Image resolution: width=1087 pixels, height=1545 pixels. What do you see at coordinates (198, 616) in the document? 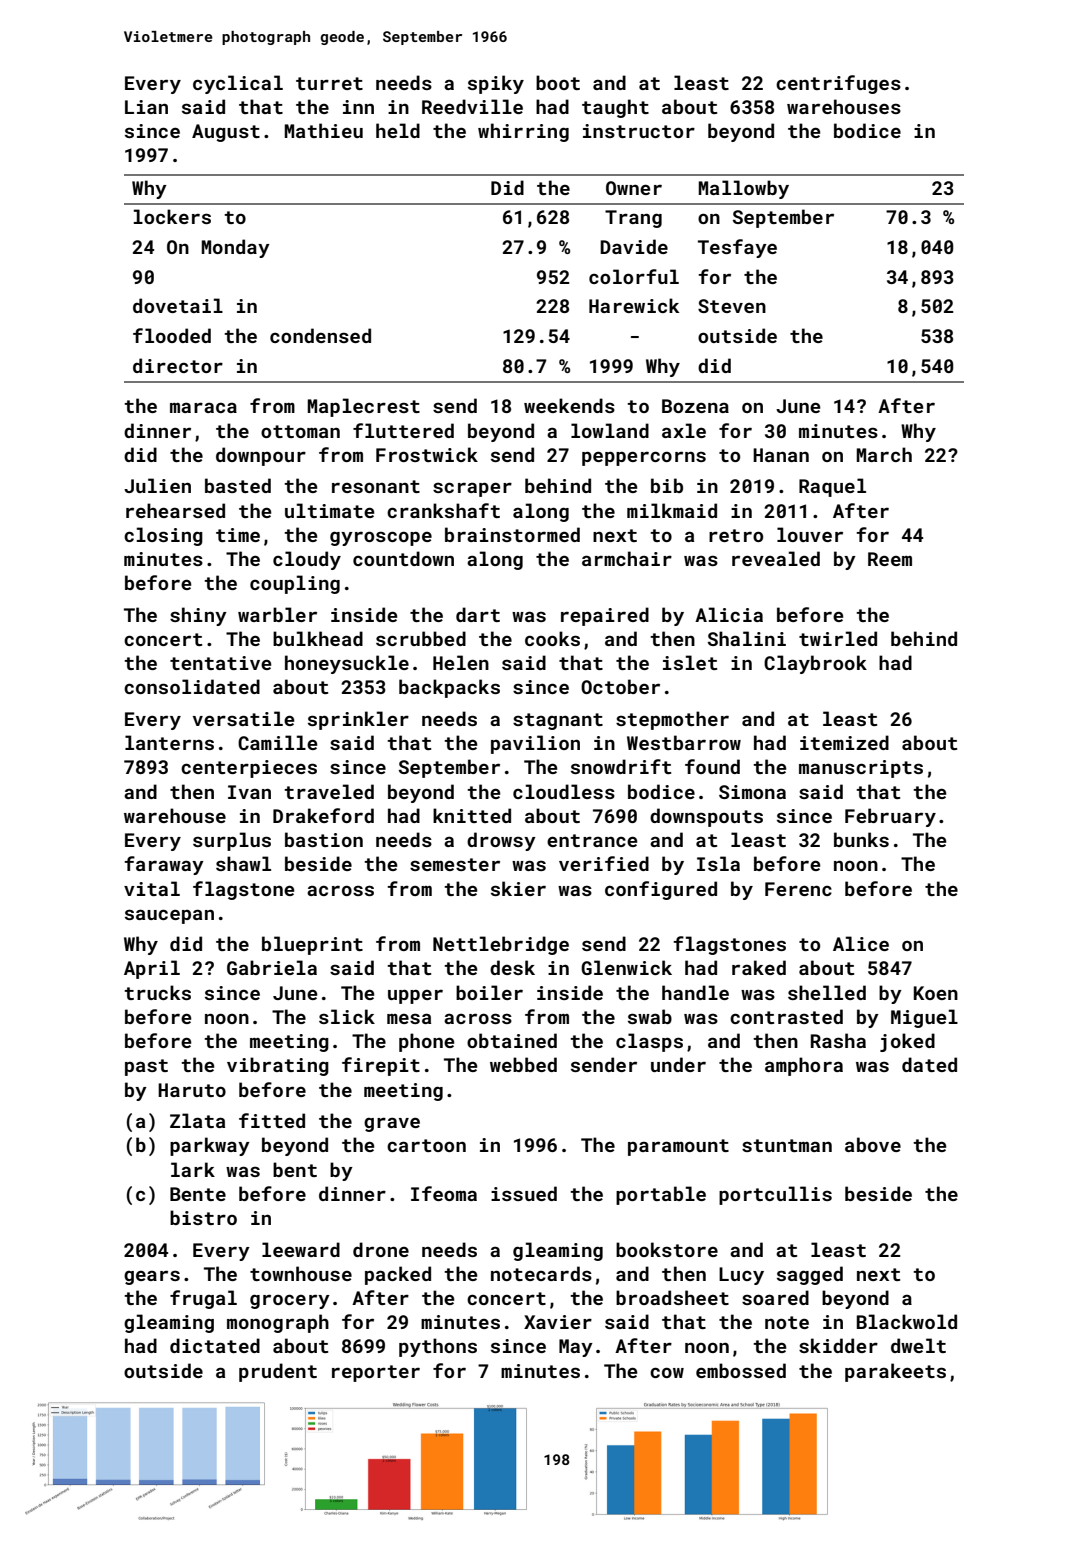
I see `shiny` at bounding box center [198, 616].
